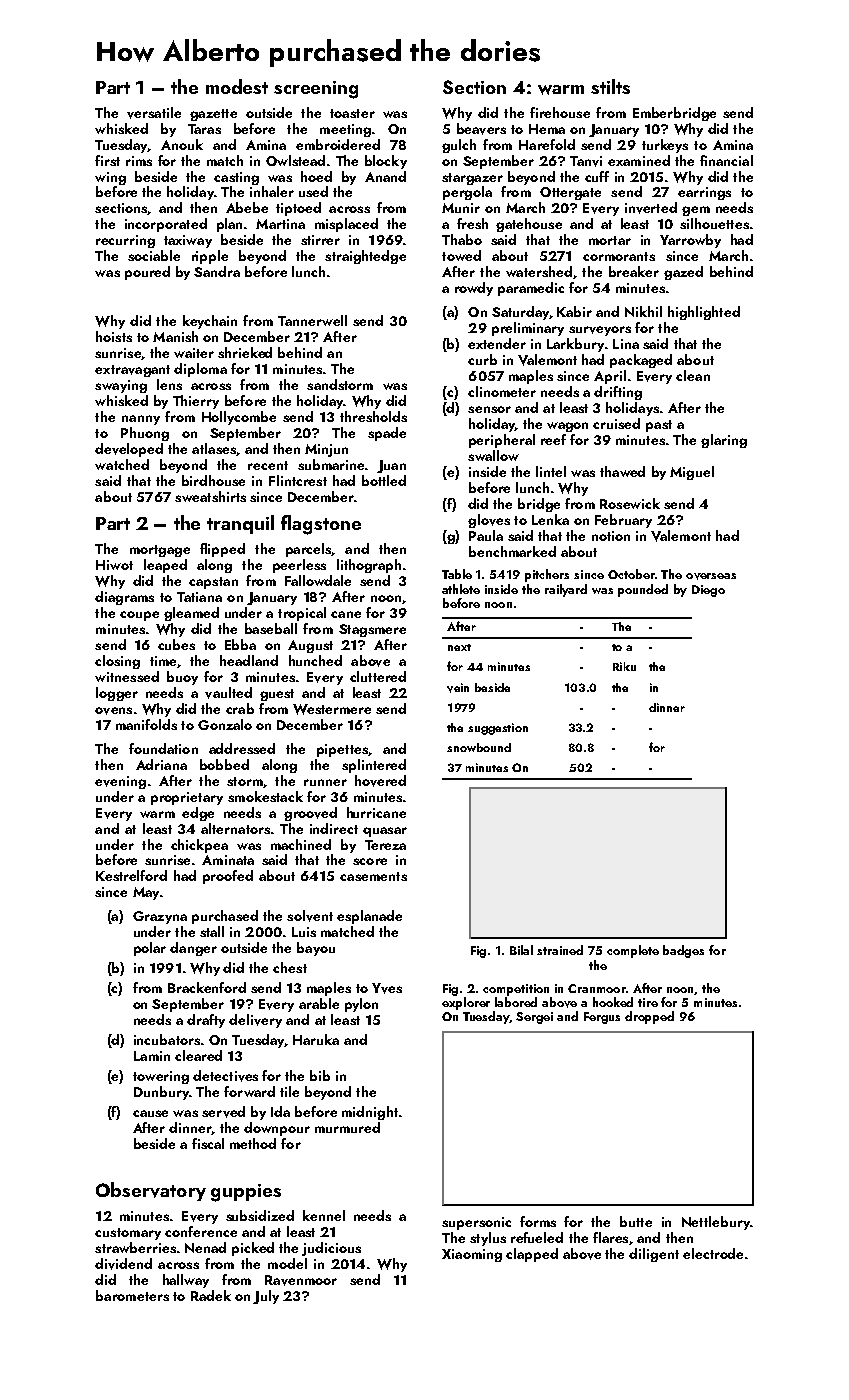  I want to click on leaped, so click(165, 566).
